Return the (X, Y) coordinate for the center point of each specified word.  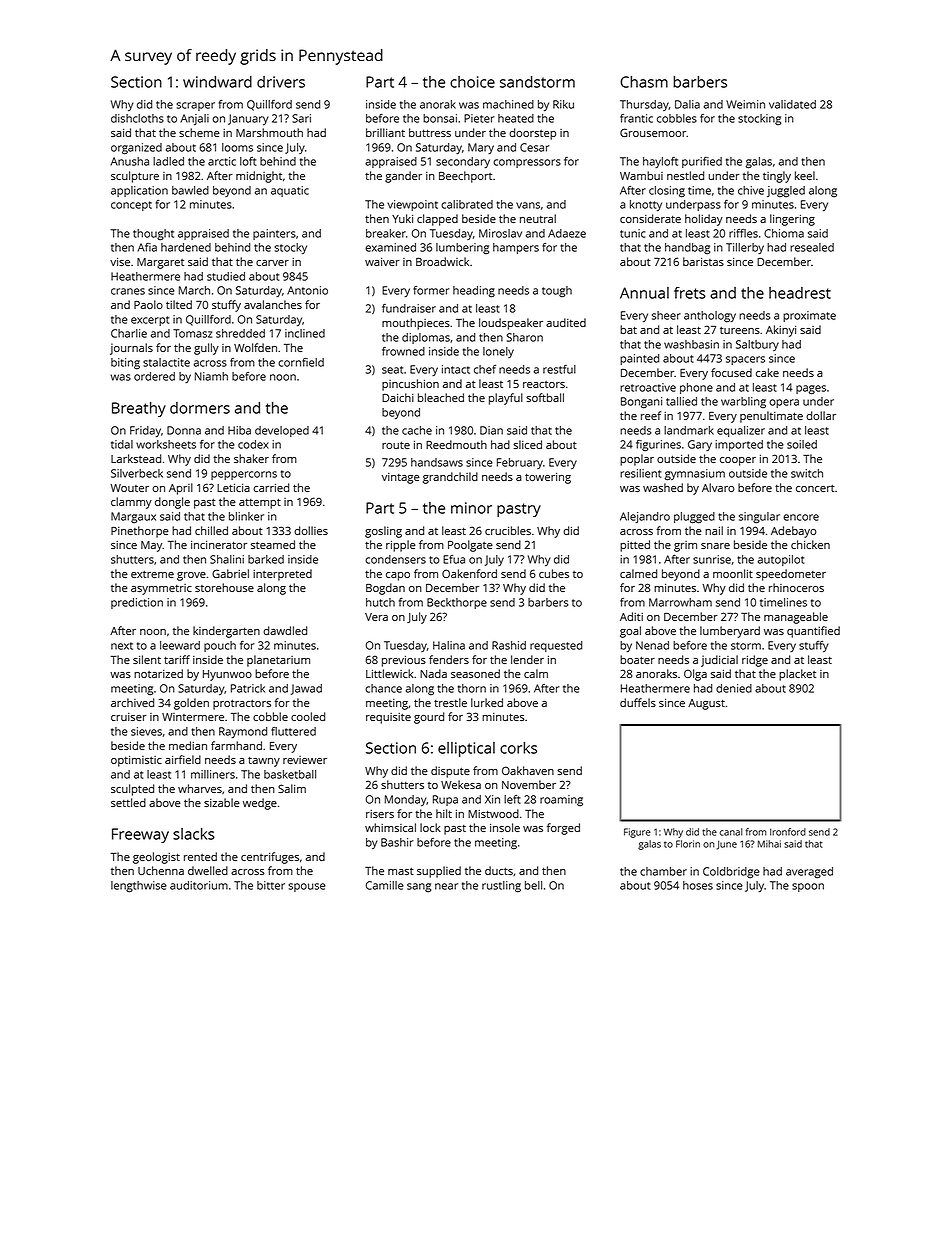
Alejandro (645, 517)
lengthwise (139, 887)
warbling (743, 402)
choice (472, 82)
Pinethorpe (140, 532)
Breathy (139, 409)
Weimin (745, 104)
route (396, 445)
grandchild (450, 478)
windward (217, 82)
